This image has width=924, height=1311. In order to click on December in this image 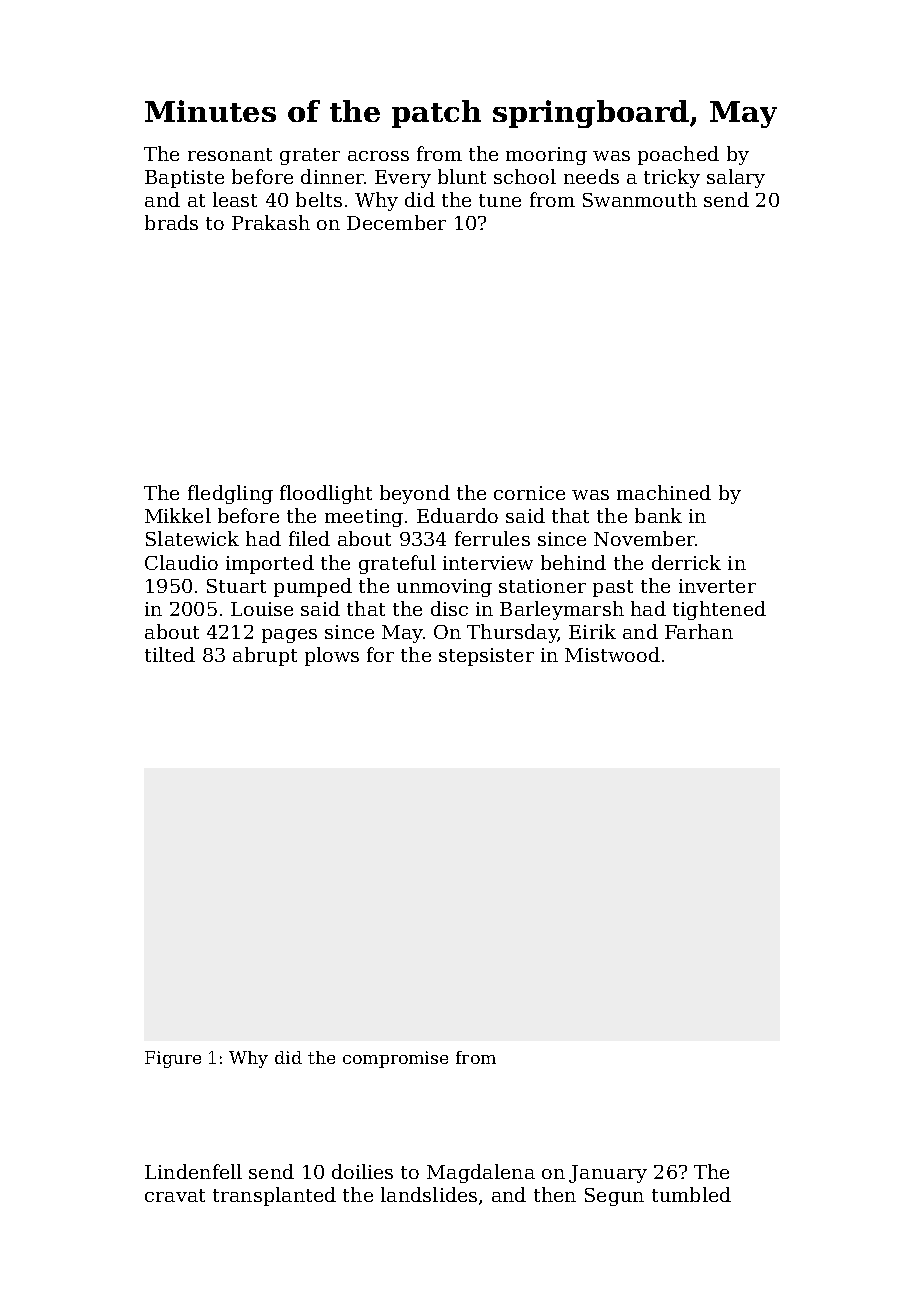, I will do `click(396, 222)`.
